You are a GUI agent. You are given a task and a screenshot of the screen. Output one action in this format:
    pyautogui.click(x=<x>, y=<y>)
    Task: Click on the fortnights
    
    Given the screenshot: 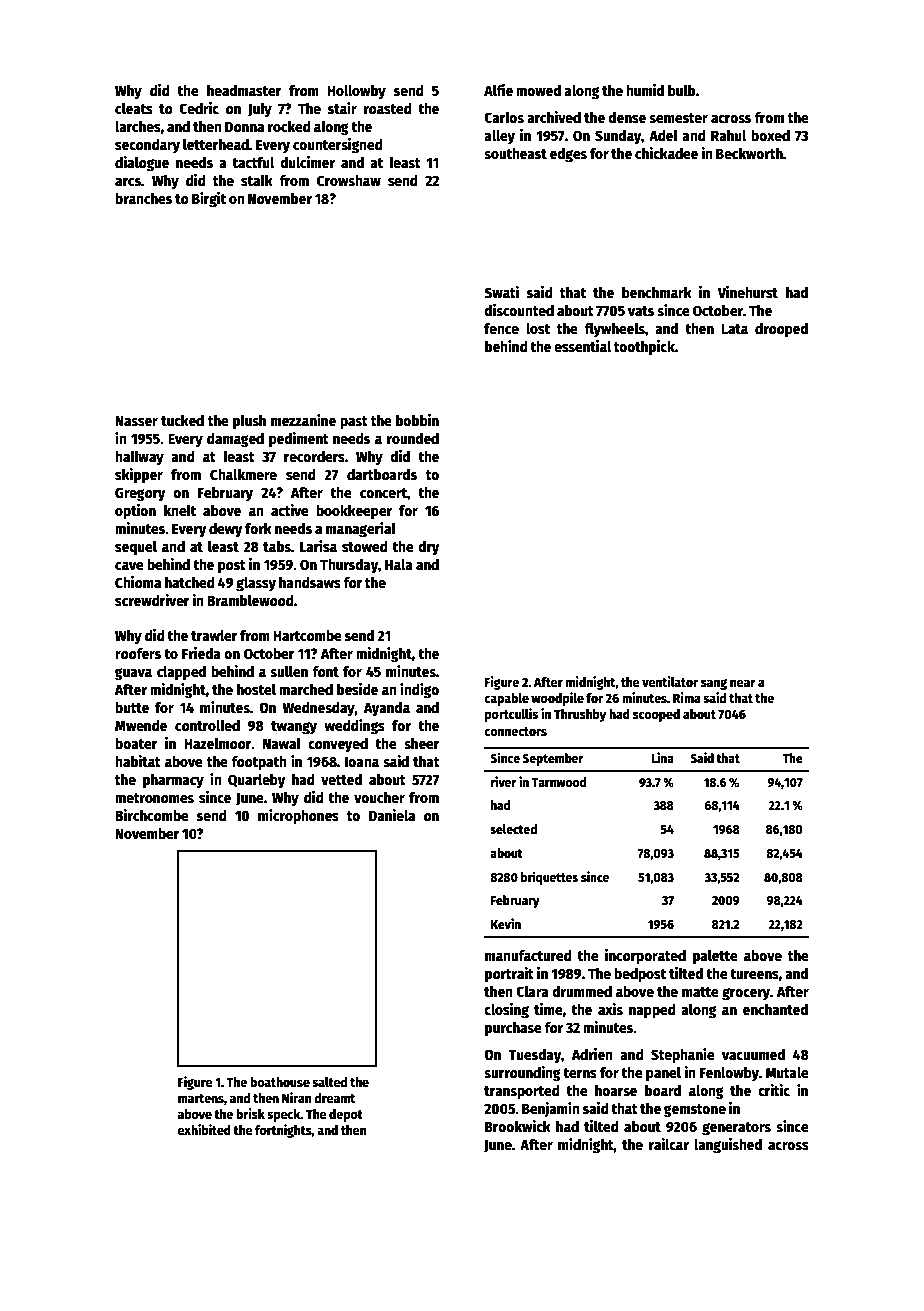 What is the action you would take?
    pyautogui.click(x=283, y=1131)
